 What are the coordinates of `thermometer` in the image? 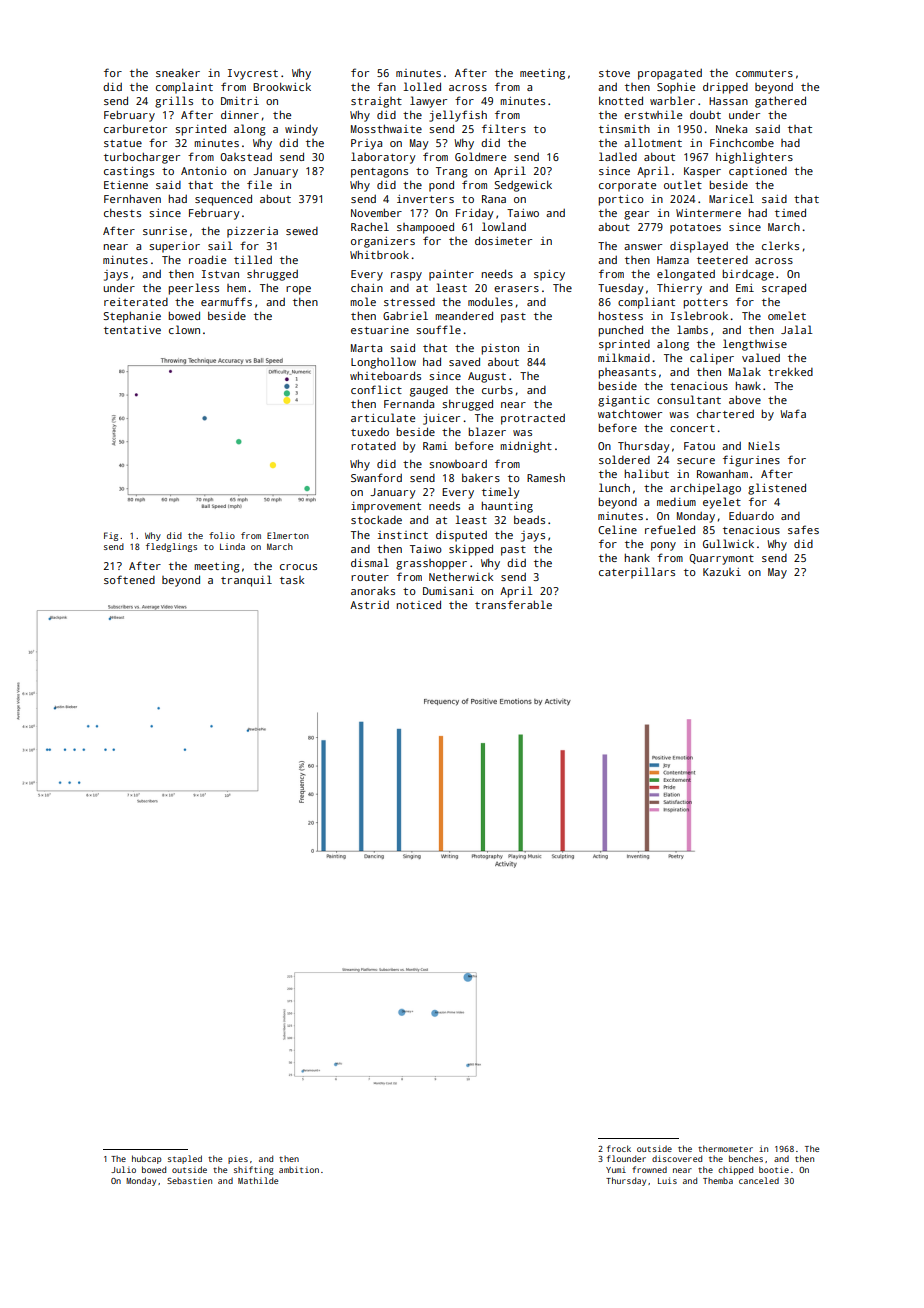 It's located at (725, 1148).
